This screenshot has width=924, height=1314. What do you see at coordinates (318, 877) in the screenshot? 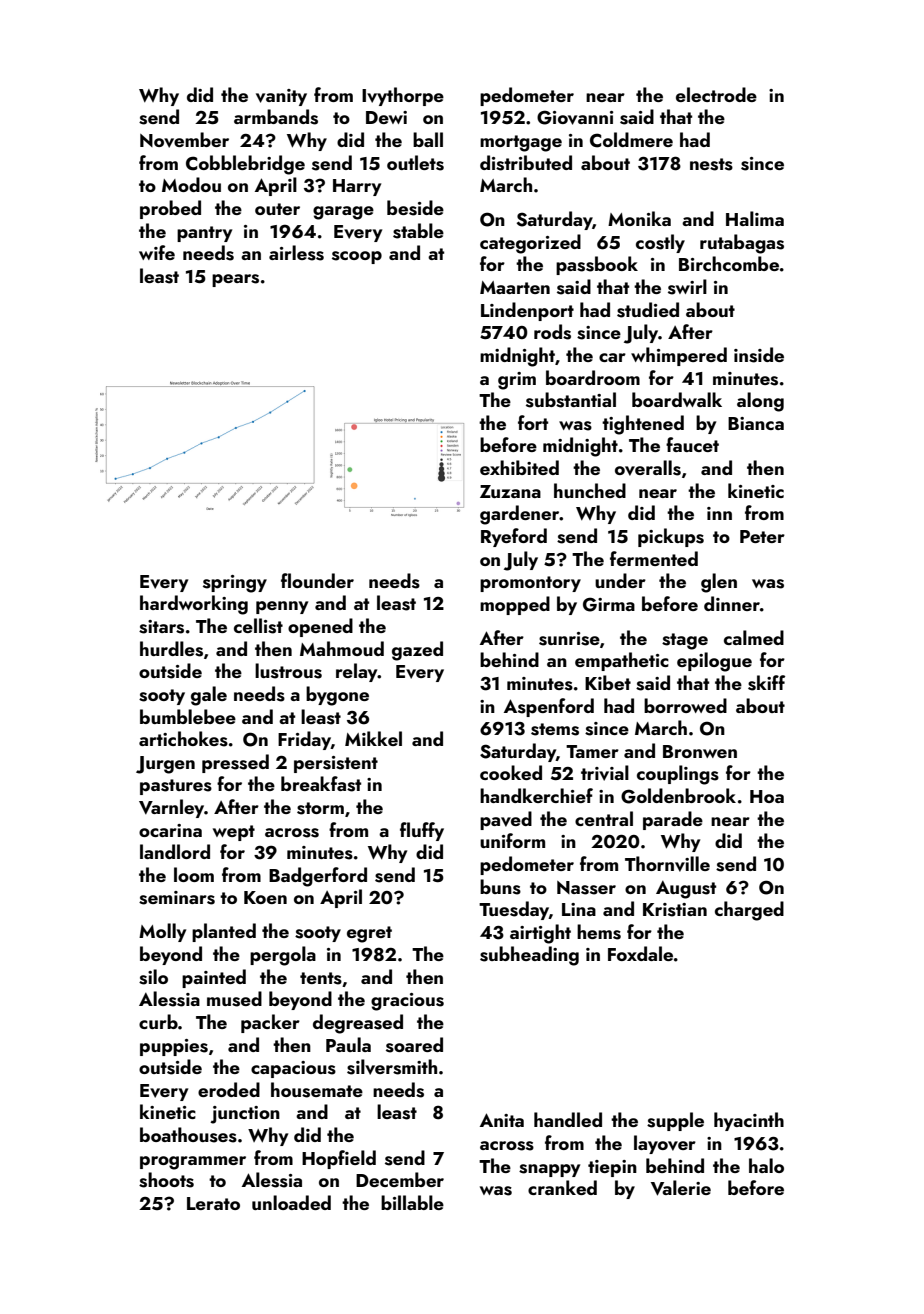
I see `Badgerford` at bounding box center [318, 877].
